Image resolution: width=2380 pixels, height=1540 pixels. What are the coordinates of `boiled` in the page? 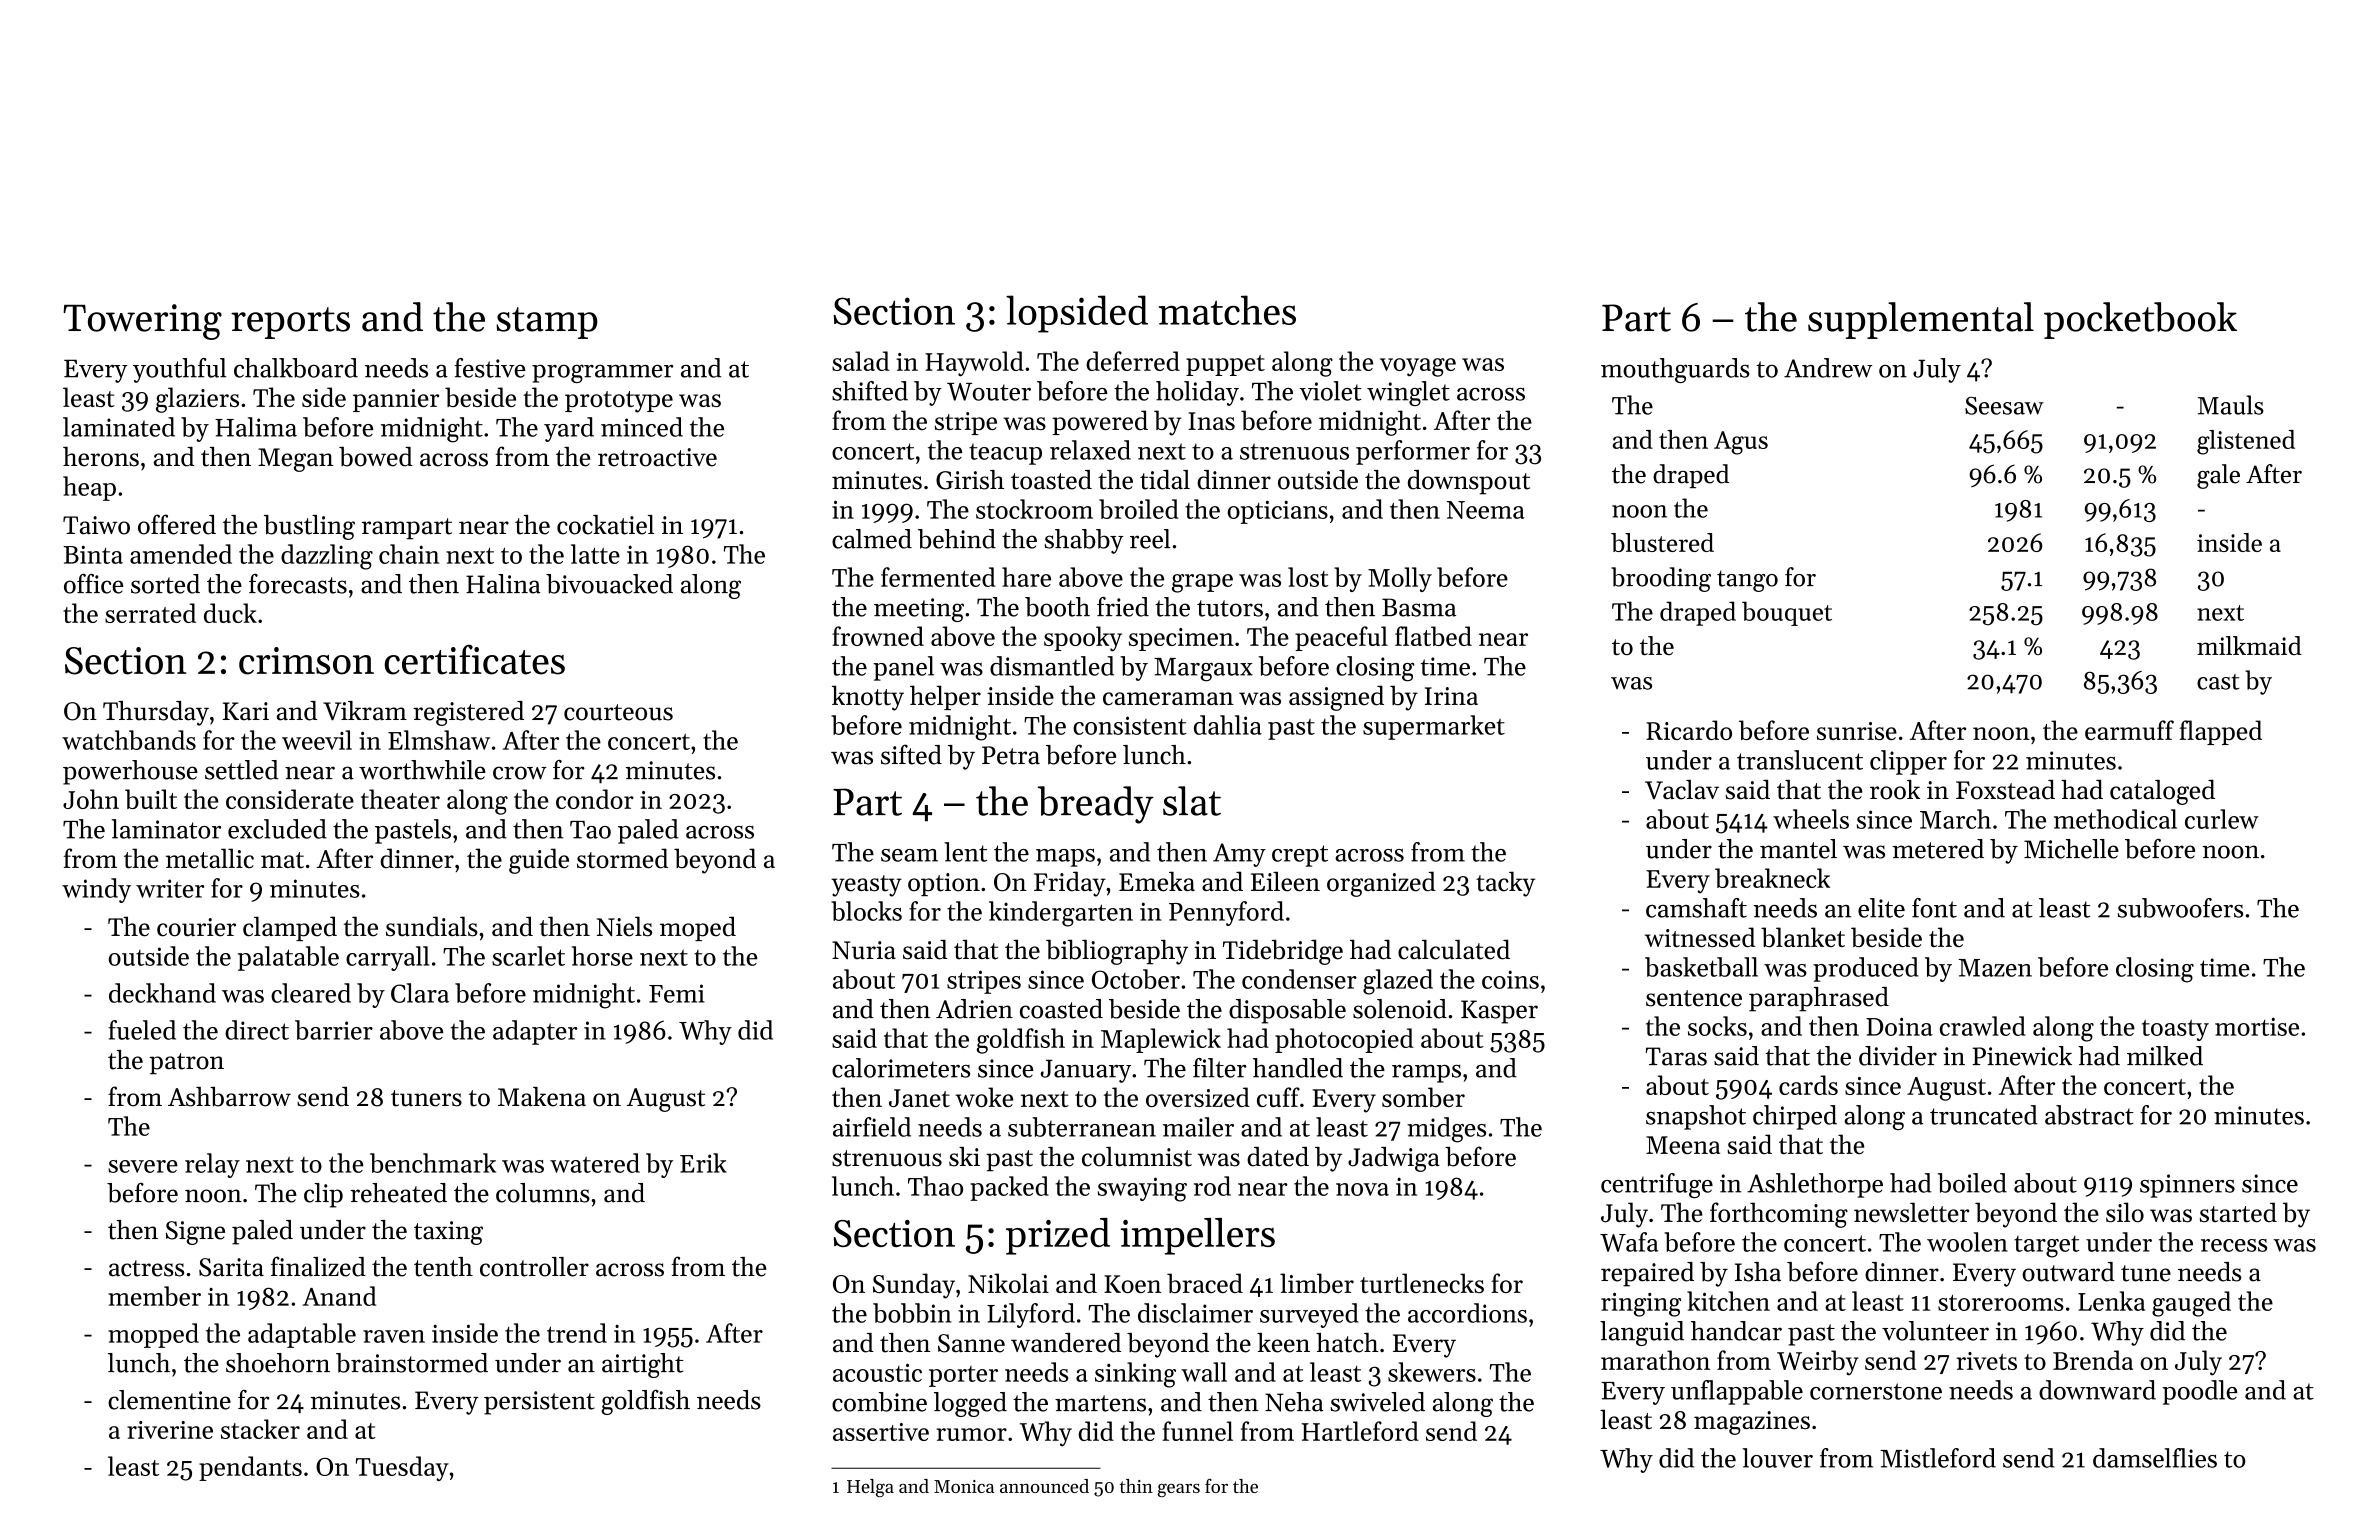 It's located at (1972, 1183).
